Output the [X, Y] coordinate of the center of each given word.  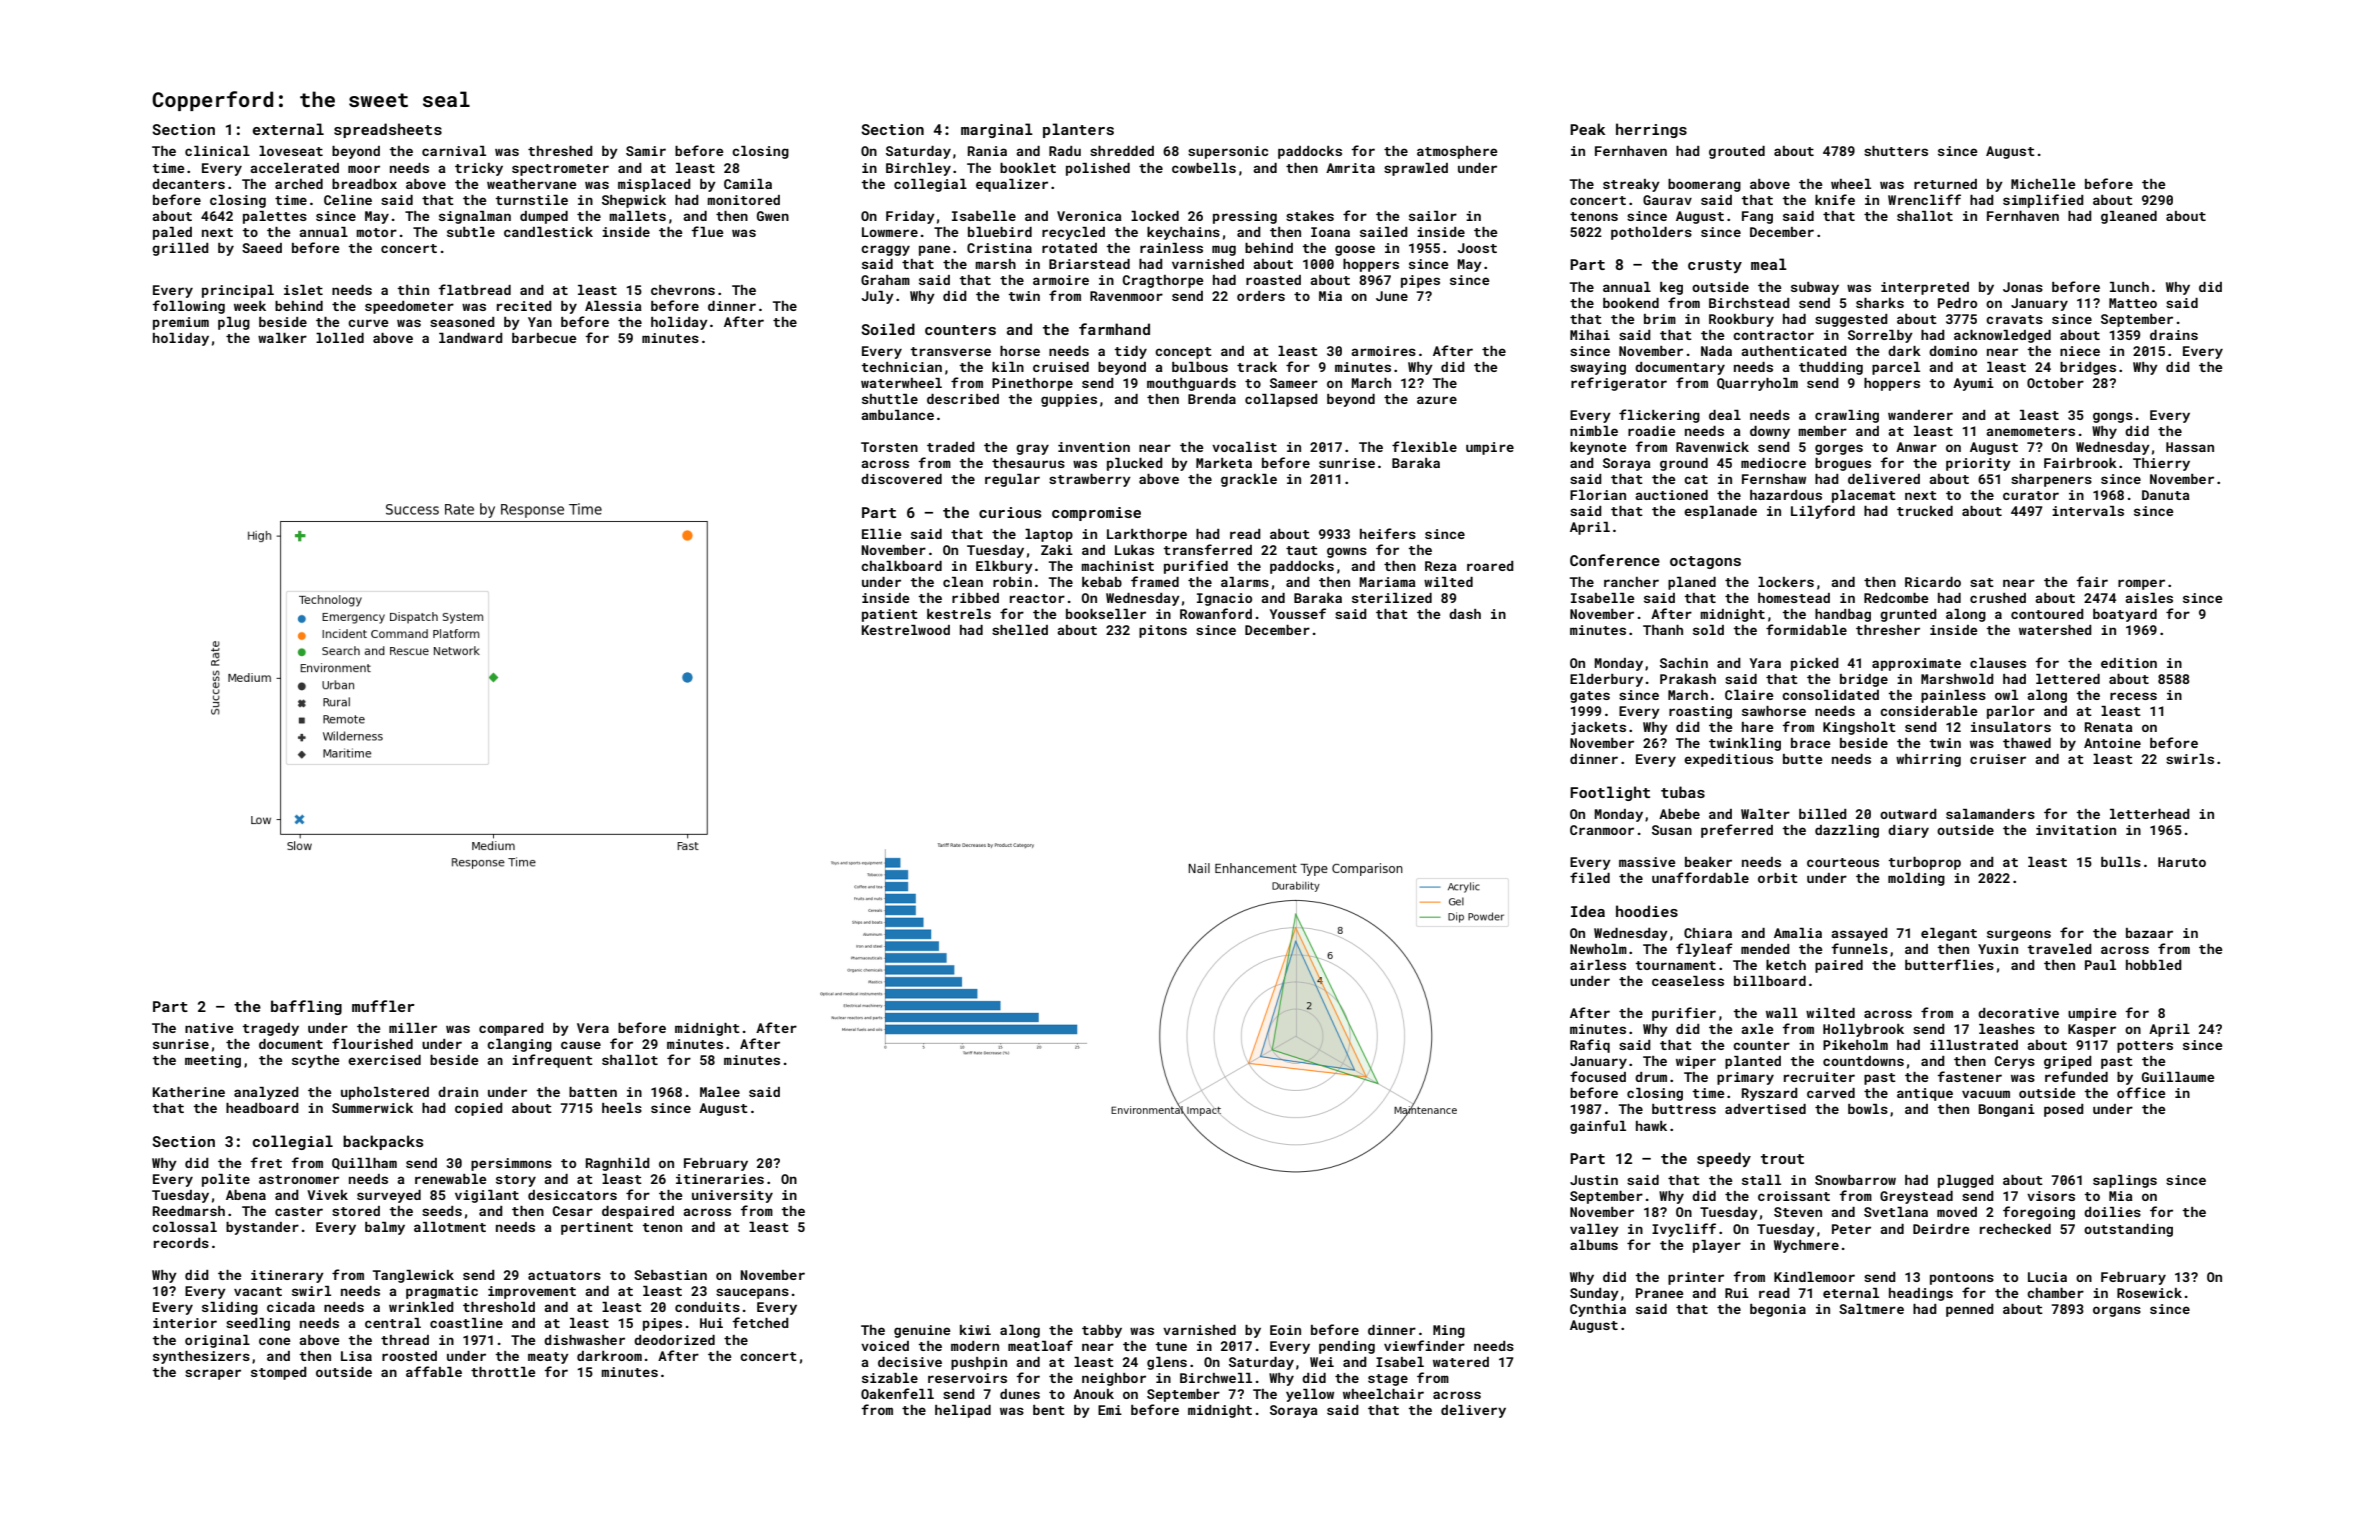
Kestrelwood [906, 630]
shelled [1020, 630]
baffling [306, 1007]
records [181, 1243]
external [288, 129]
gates [1590, 697]
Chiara [1708, 933]
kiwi [975, 1330]
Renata [2109, 727]
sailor [1433, 216]
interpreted [1925, 288]
